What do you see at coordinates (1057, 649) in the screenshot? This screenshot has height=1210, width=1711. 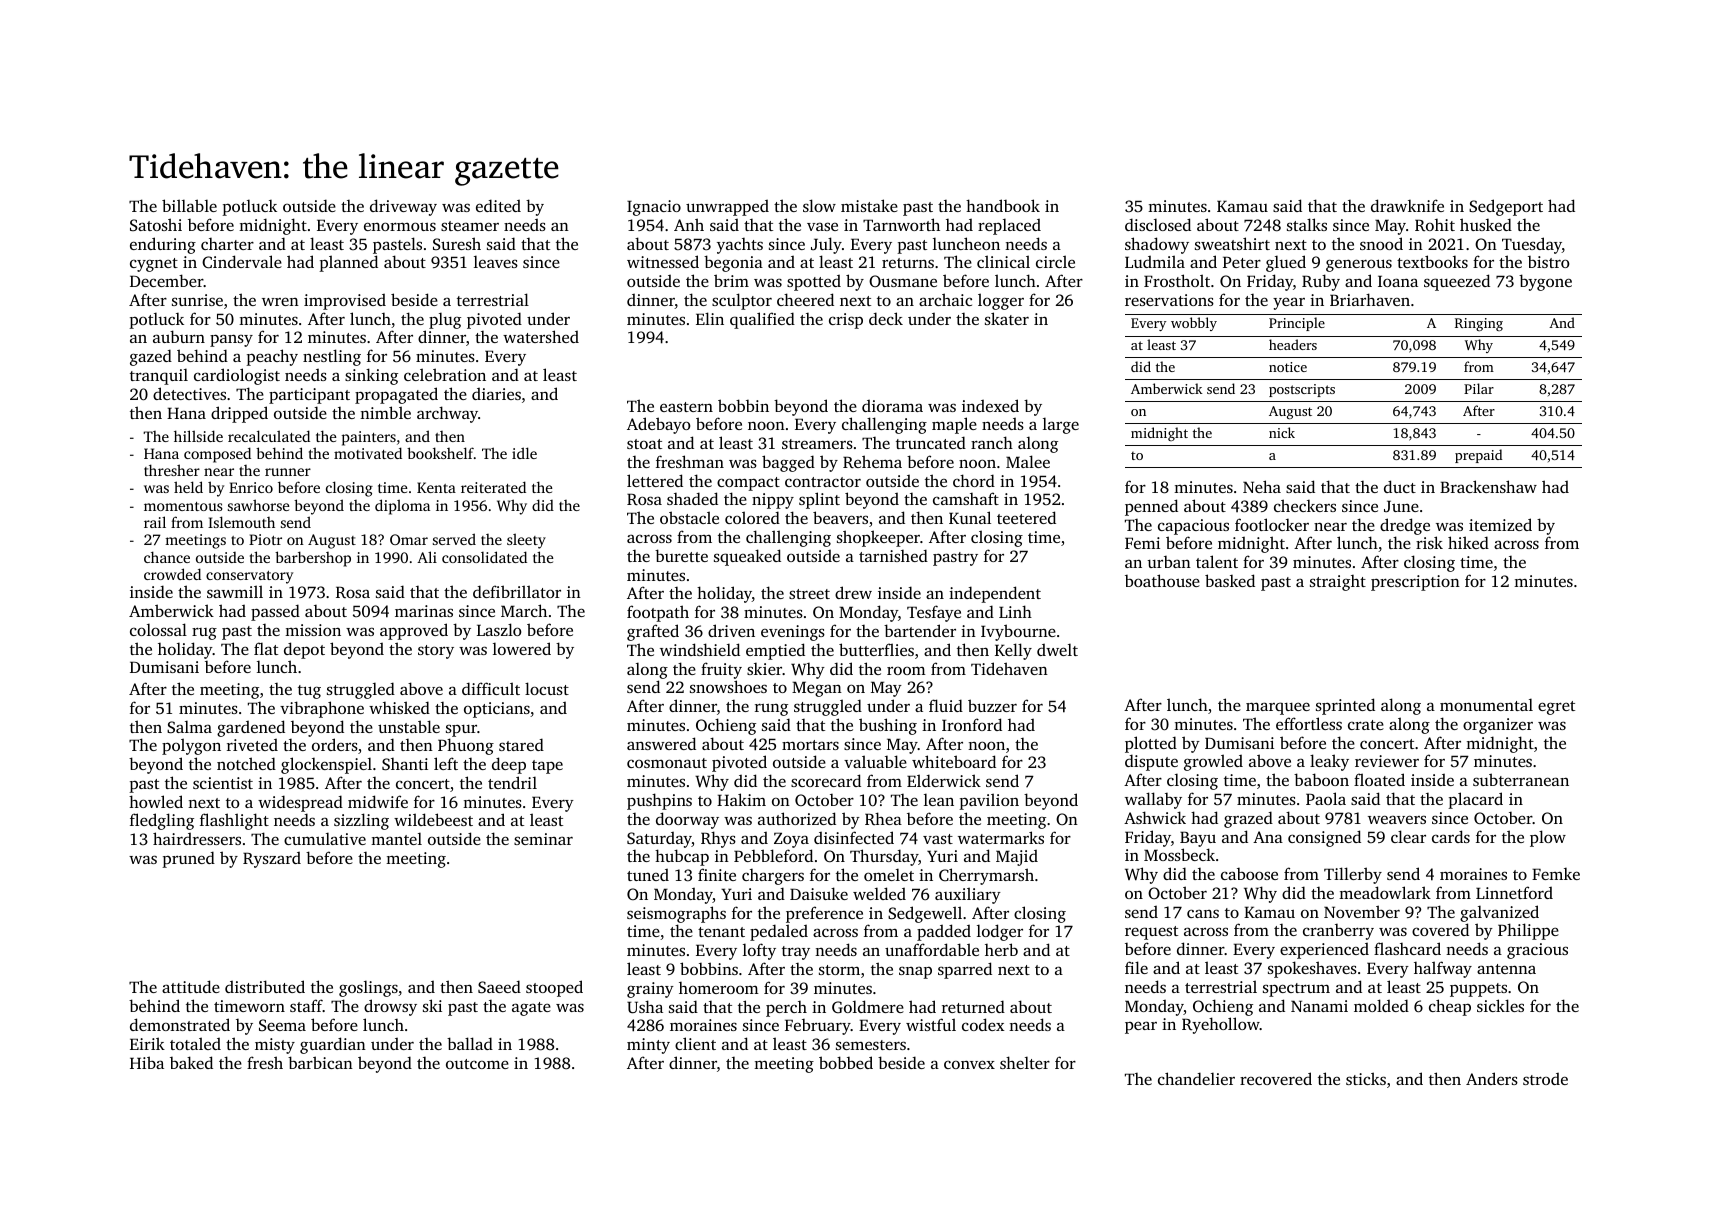 I see `dwelt` at bounding box center [1057, 649].
